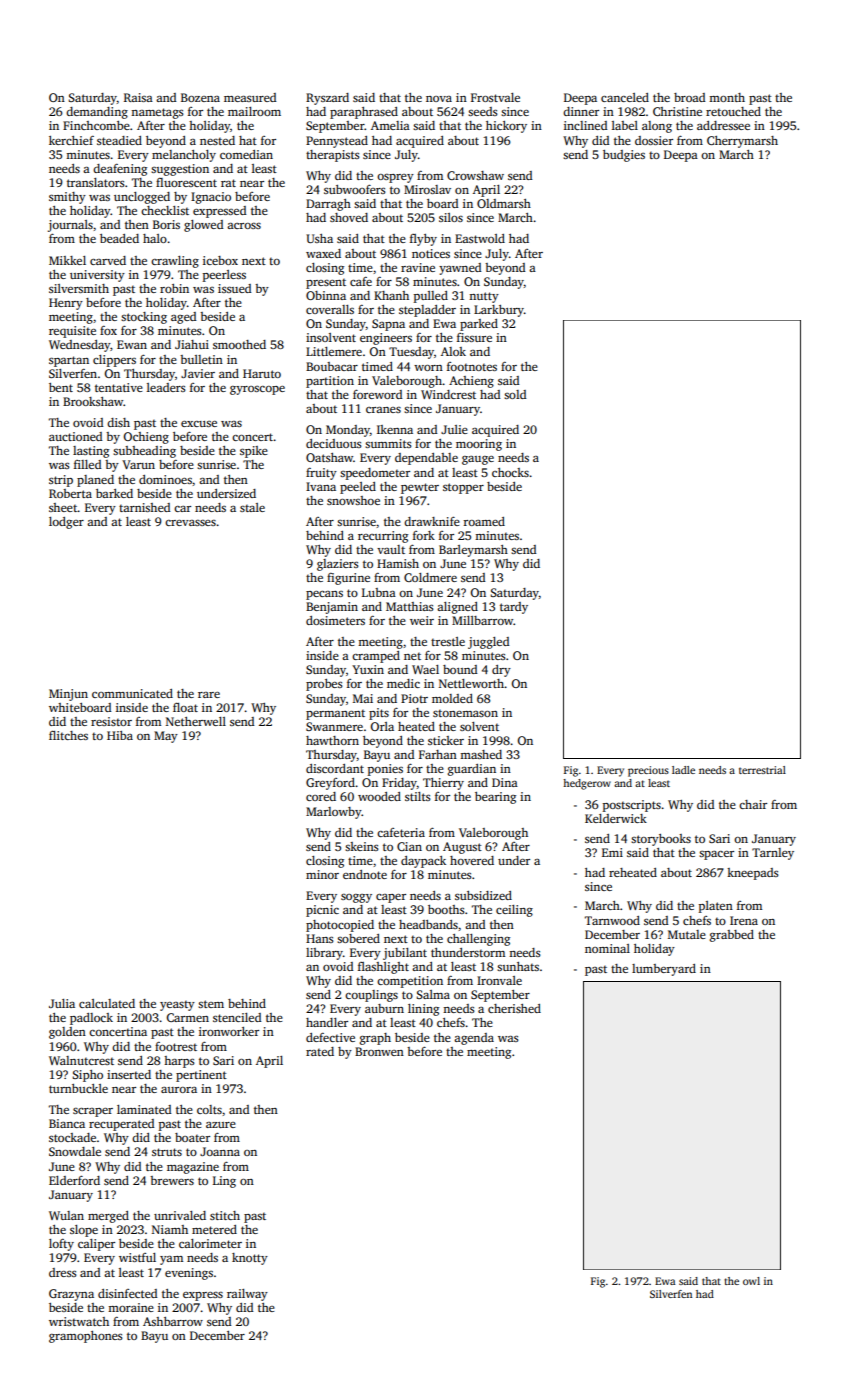 The image size is (849, 1400). What do you see at coordinates (334, 351) in the page?
I see `Littlemere` at bounding box center [334, 351].
